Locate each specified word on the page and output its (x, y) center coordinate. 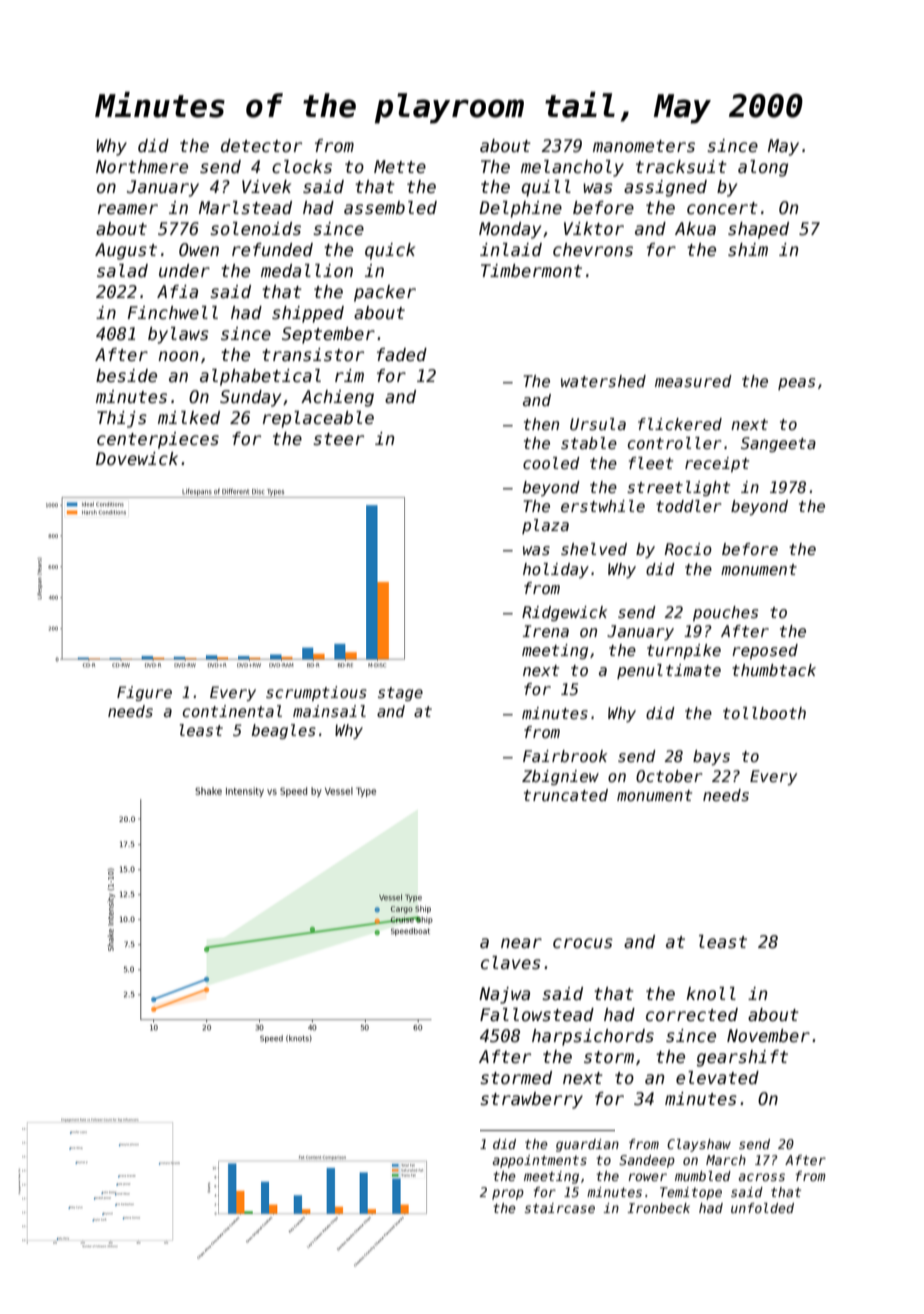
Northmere (142, 167)
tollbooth (764, 713)
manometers (644, 146)
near (521, 943)
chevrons (593, 250)
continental (232, 711)
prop (508, 1194)
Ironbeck (658, 1208)
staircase (560, 1208)
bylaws (178, 335)
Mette (400, 167)
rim (349, 375)
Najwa (504, 995)
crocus (583, 943)
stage (400, 694)
